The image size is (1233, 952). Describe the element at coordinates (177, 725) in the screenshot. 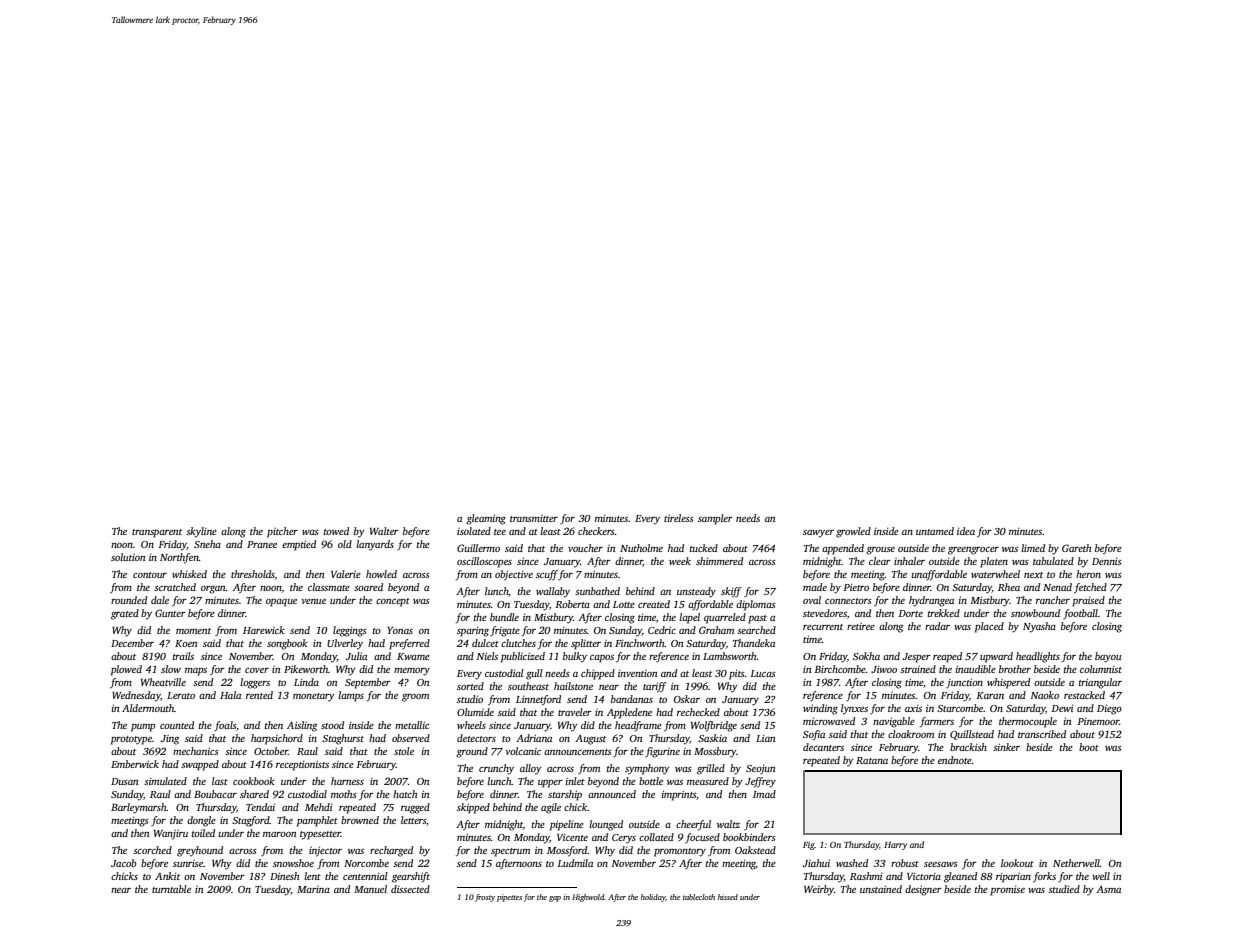

I see `counted` at that location.
